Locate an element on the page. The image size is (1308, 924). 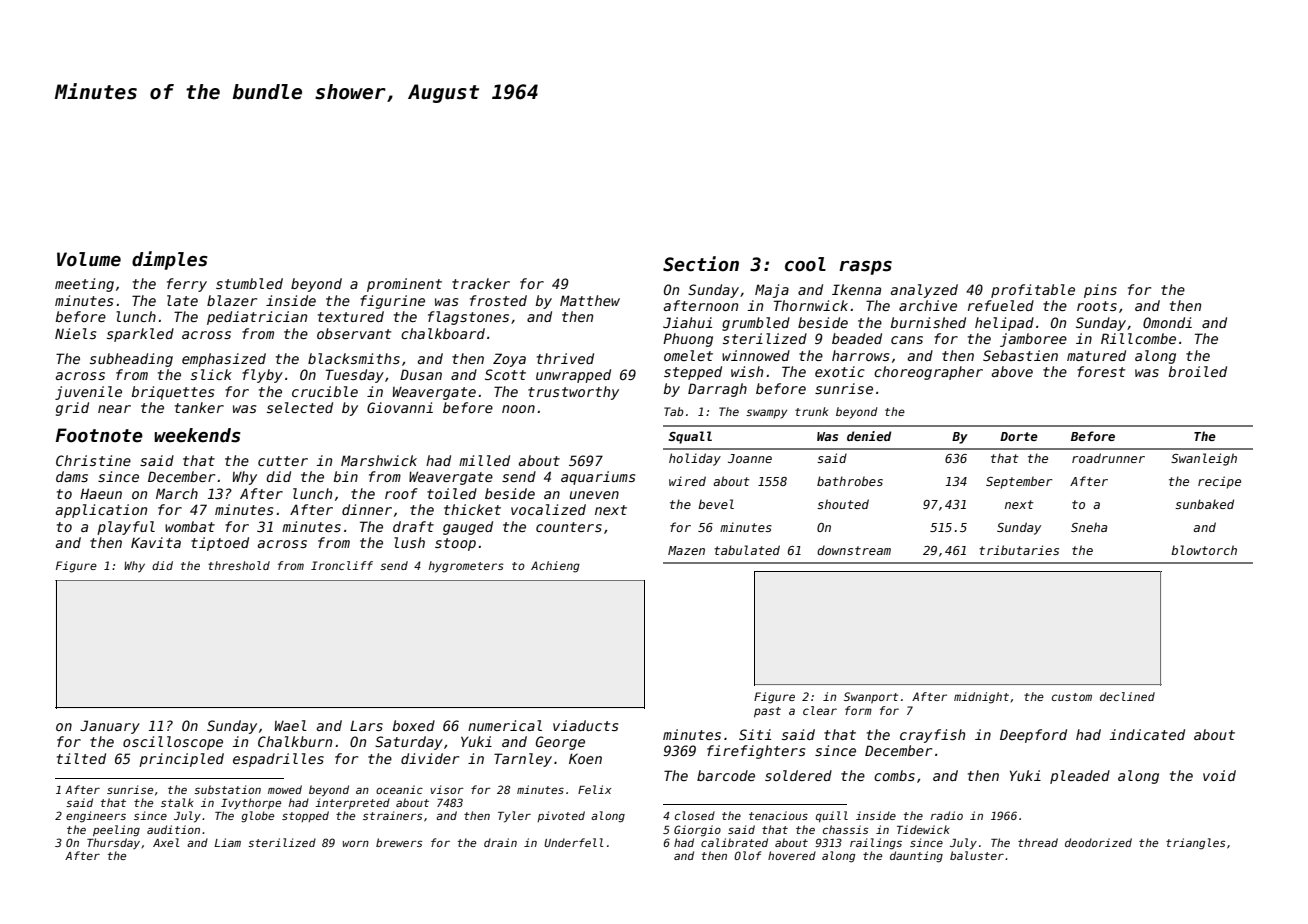
Ironcliff is located at coordinates (342, 565).
